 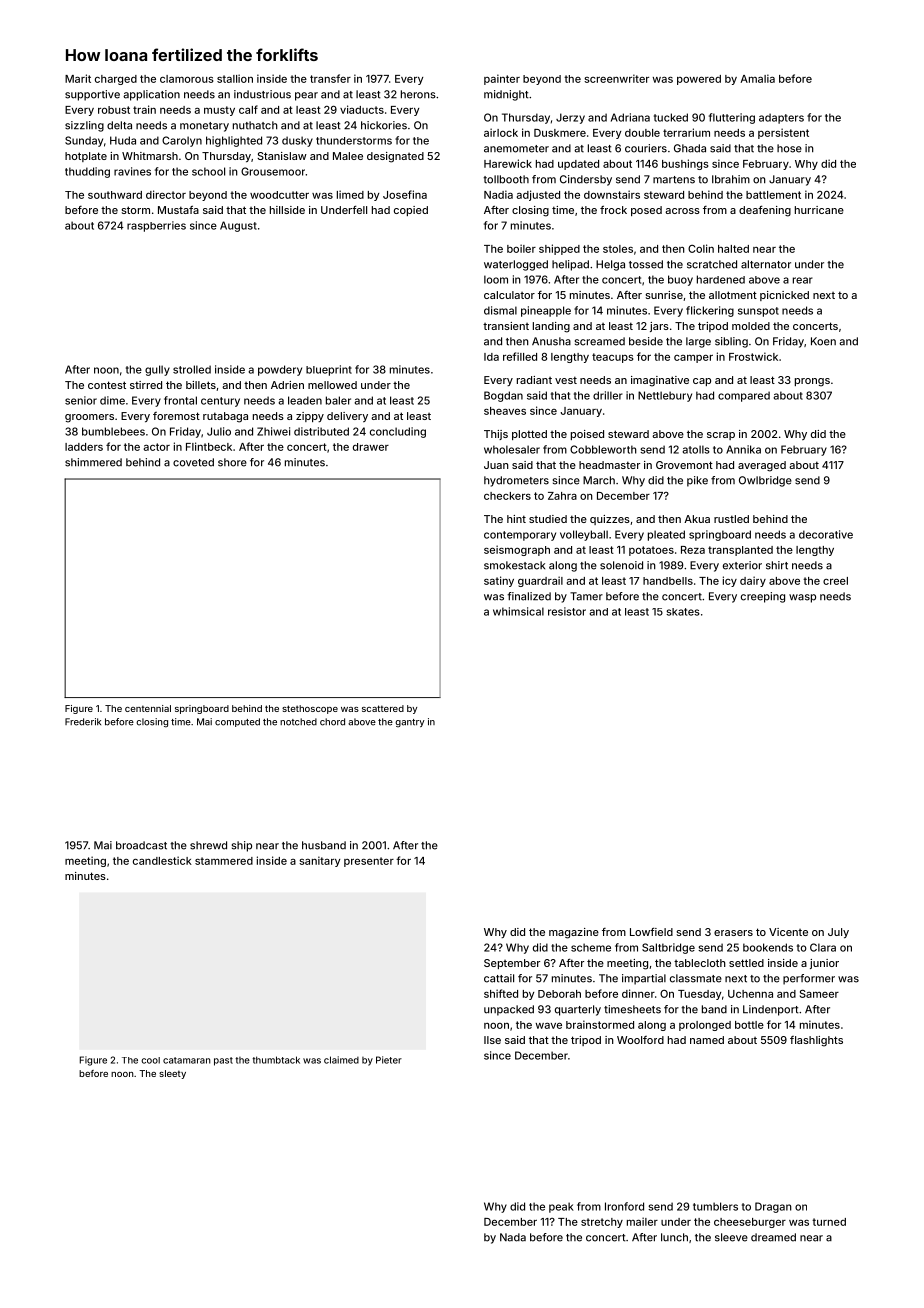 What do you see at coordinates (115, 195) in the page?
I see `southward` at bounding box center [115, 195].
